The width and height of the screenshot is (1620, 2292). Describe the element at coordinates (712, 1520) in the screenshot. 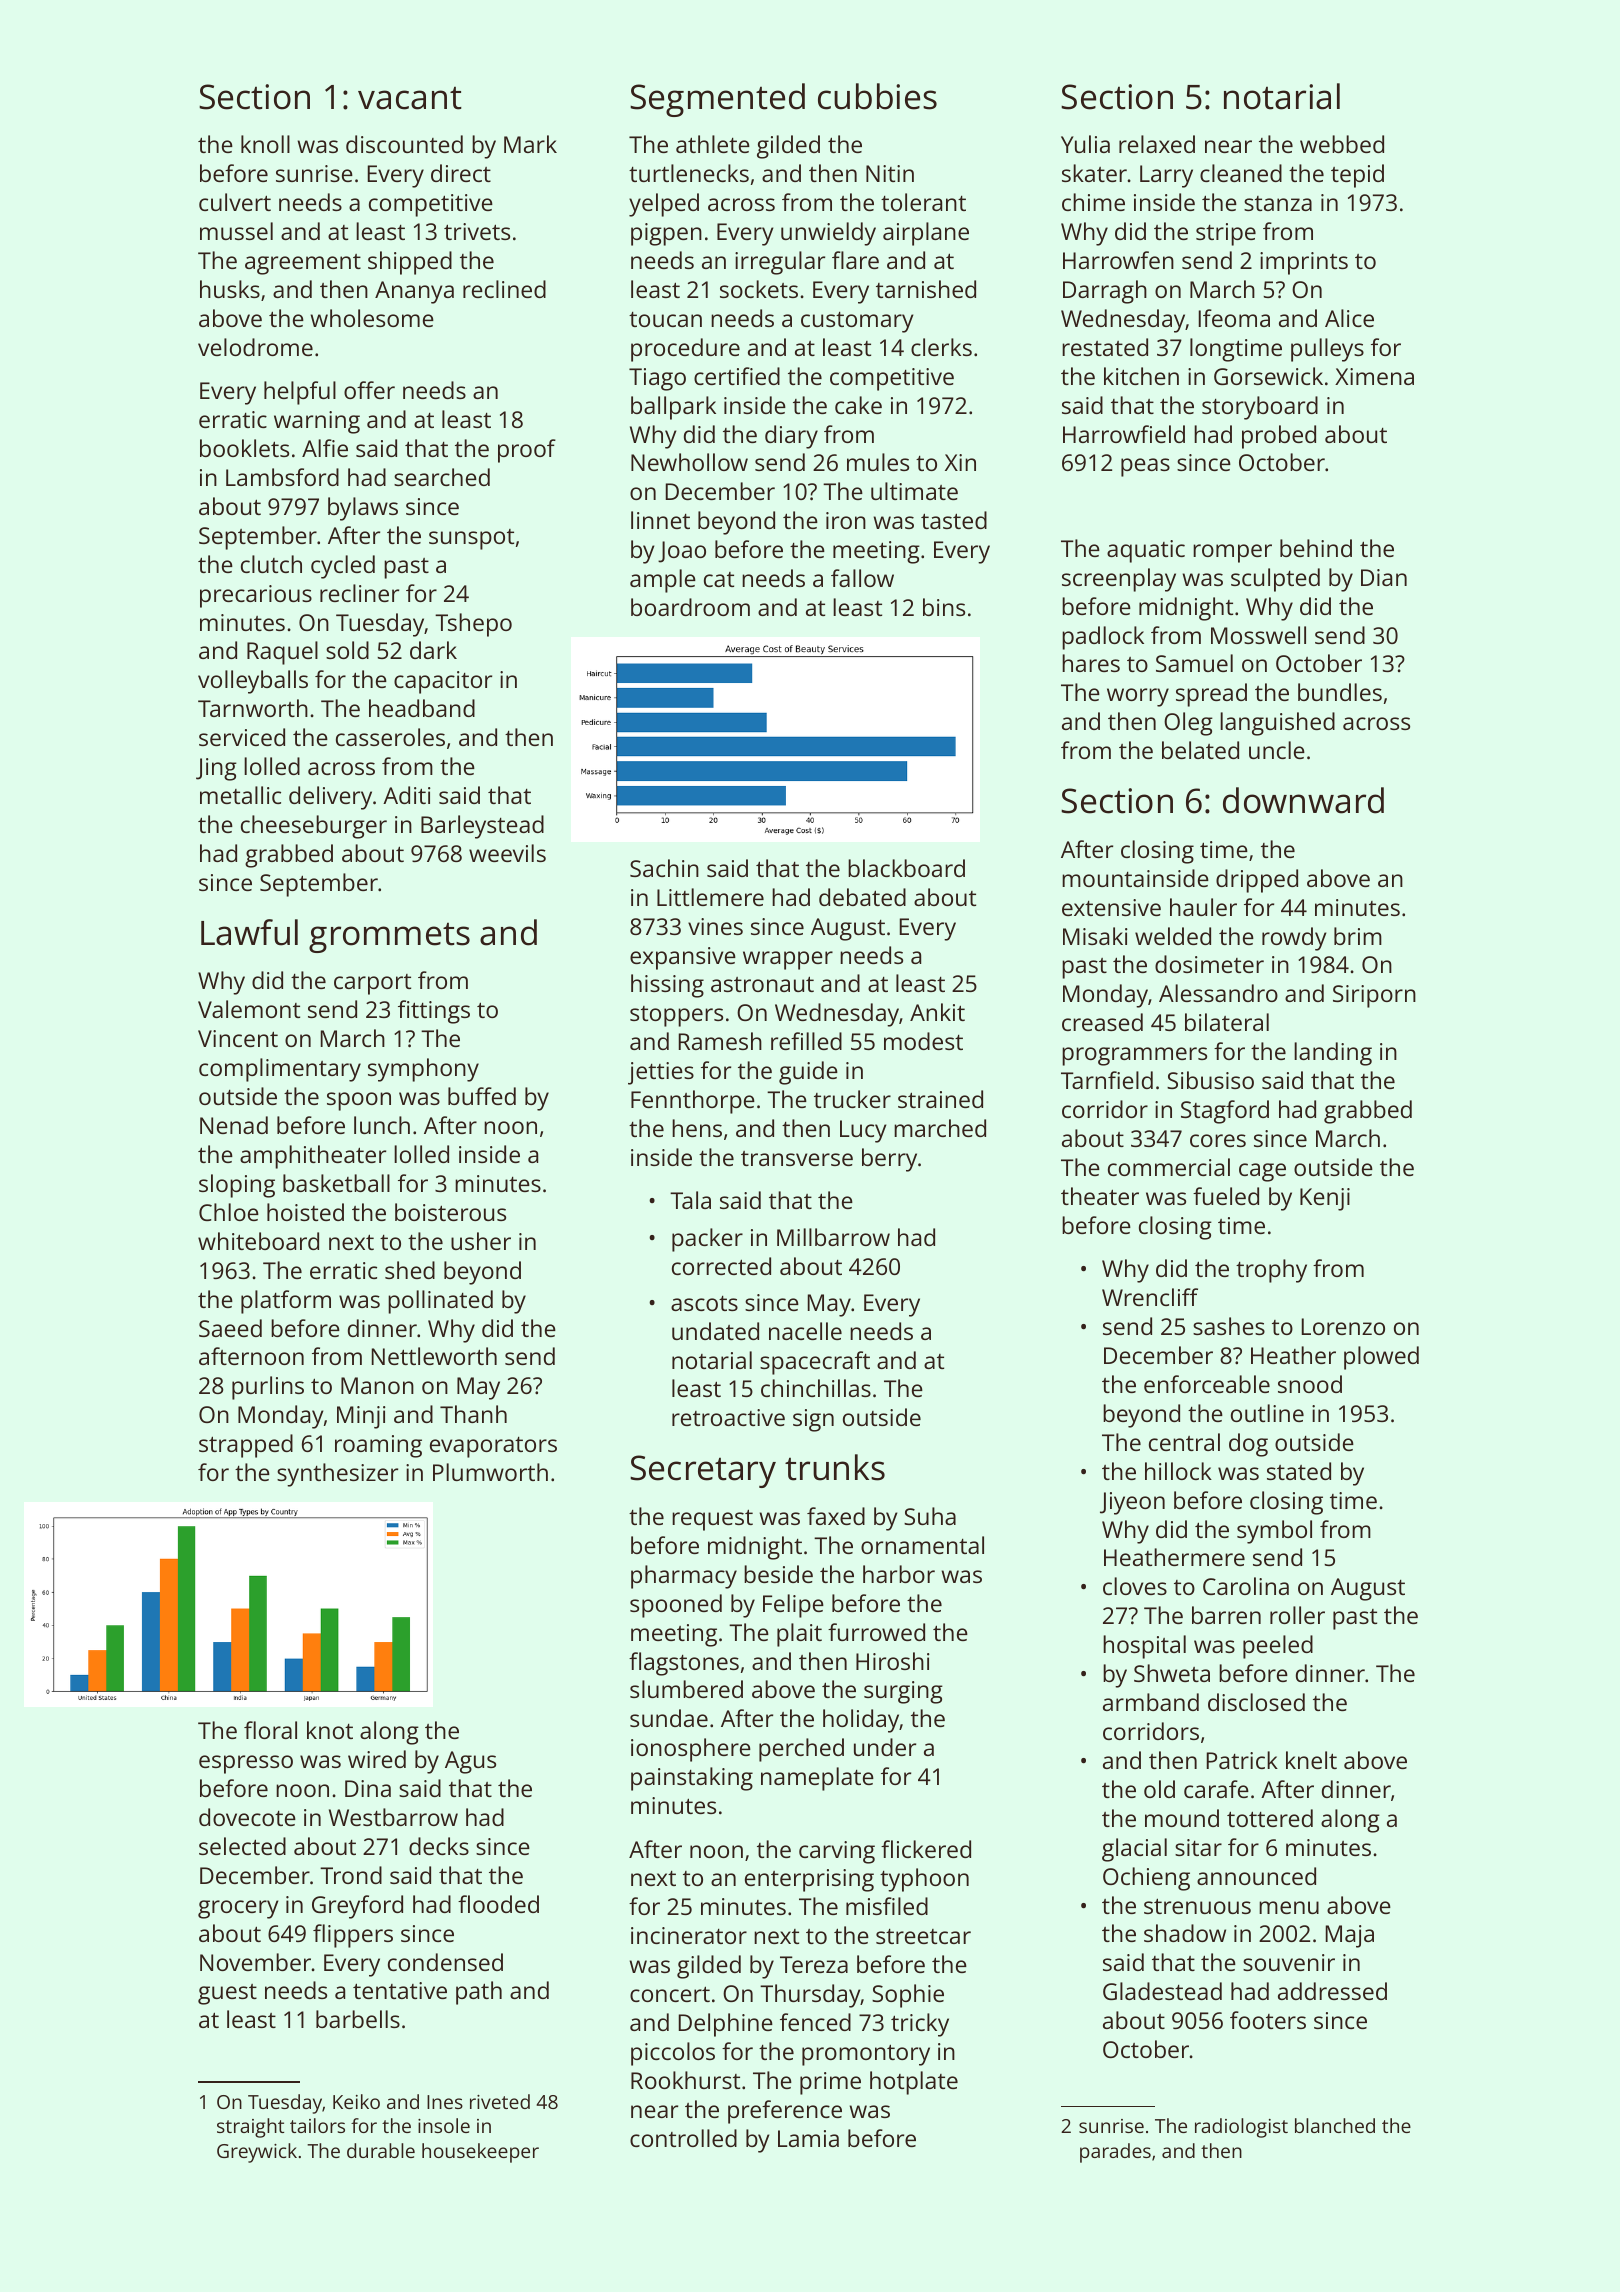

I see `request` at that location.
